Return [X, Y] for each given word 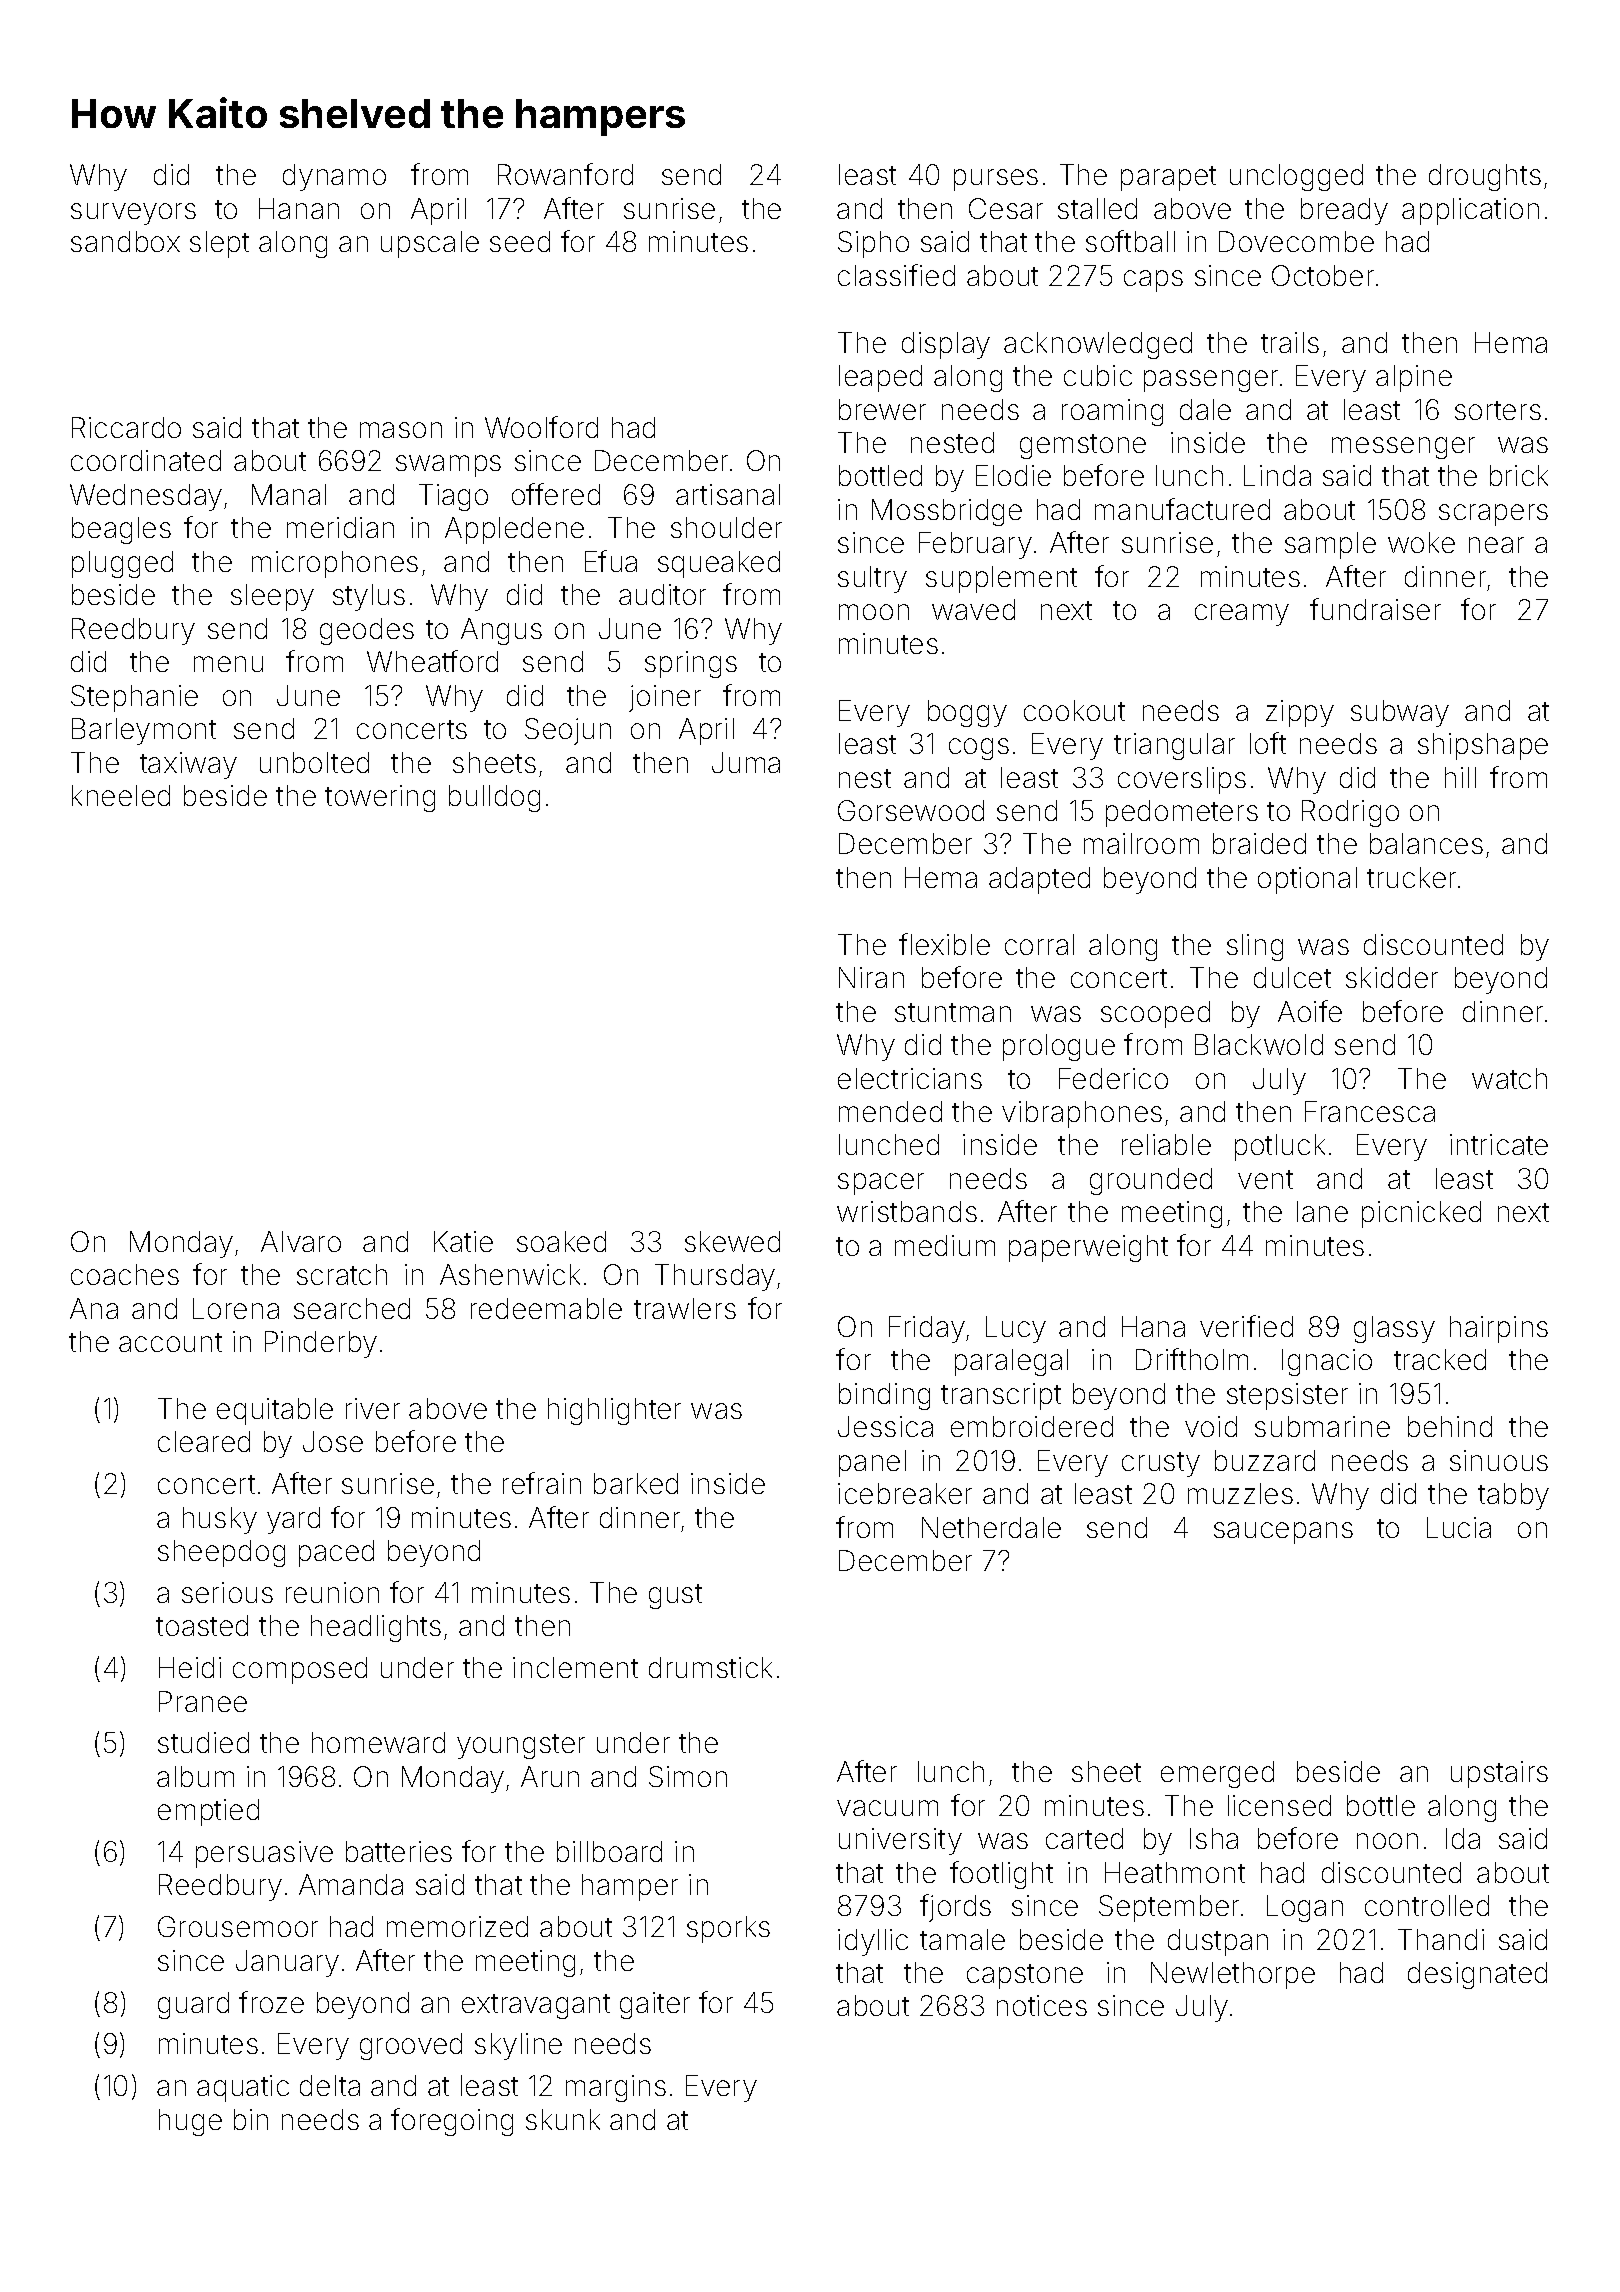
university [900, 1841]
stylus [369, 597]
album [195, 1776]
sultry [872, 579]
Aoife [1310, 1011]
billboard [609, 1851]
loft [1268, 743]
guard [193, 2005]
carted [1084, 1838]
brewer [882, 409]
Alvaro [301, 1241]
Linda [1277, 475]
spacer [881, 1184]
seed [520, 241]
